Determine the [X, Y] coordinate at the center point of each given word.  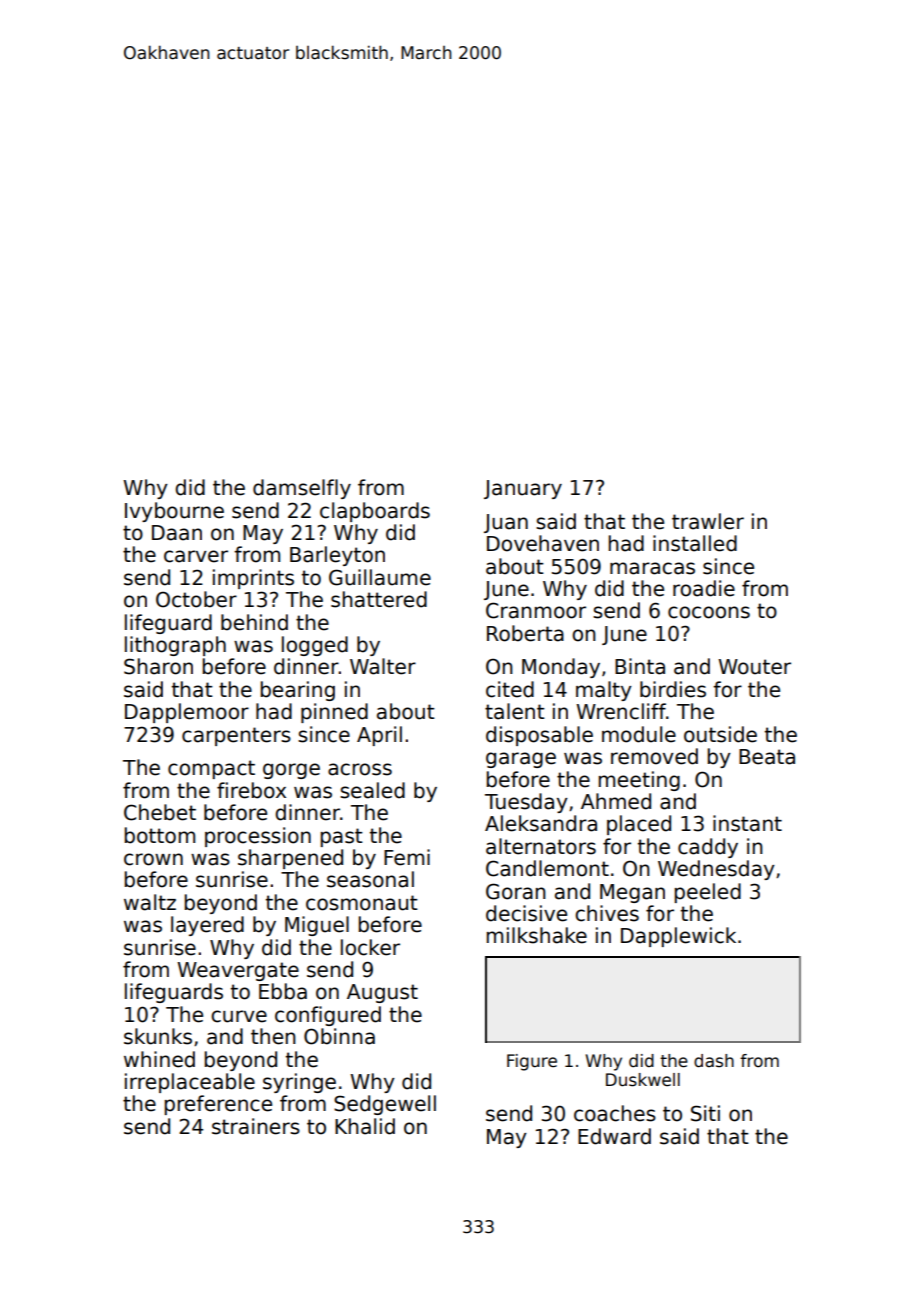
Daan [177, 533]
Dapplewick [678, 937]
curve [239, 1016]
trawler [708, 521]
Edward [614, 1136]
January [523, 489]
